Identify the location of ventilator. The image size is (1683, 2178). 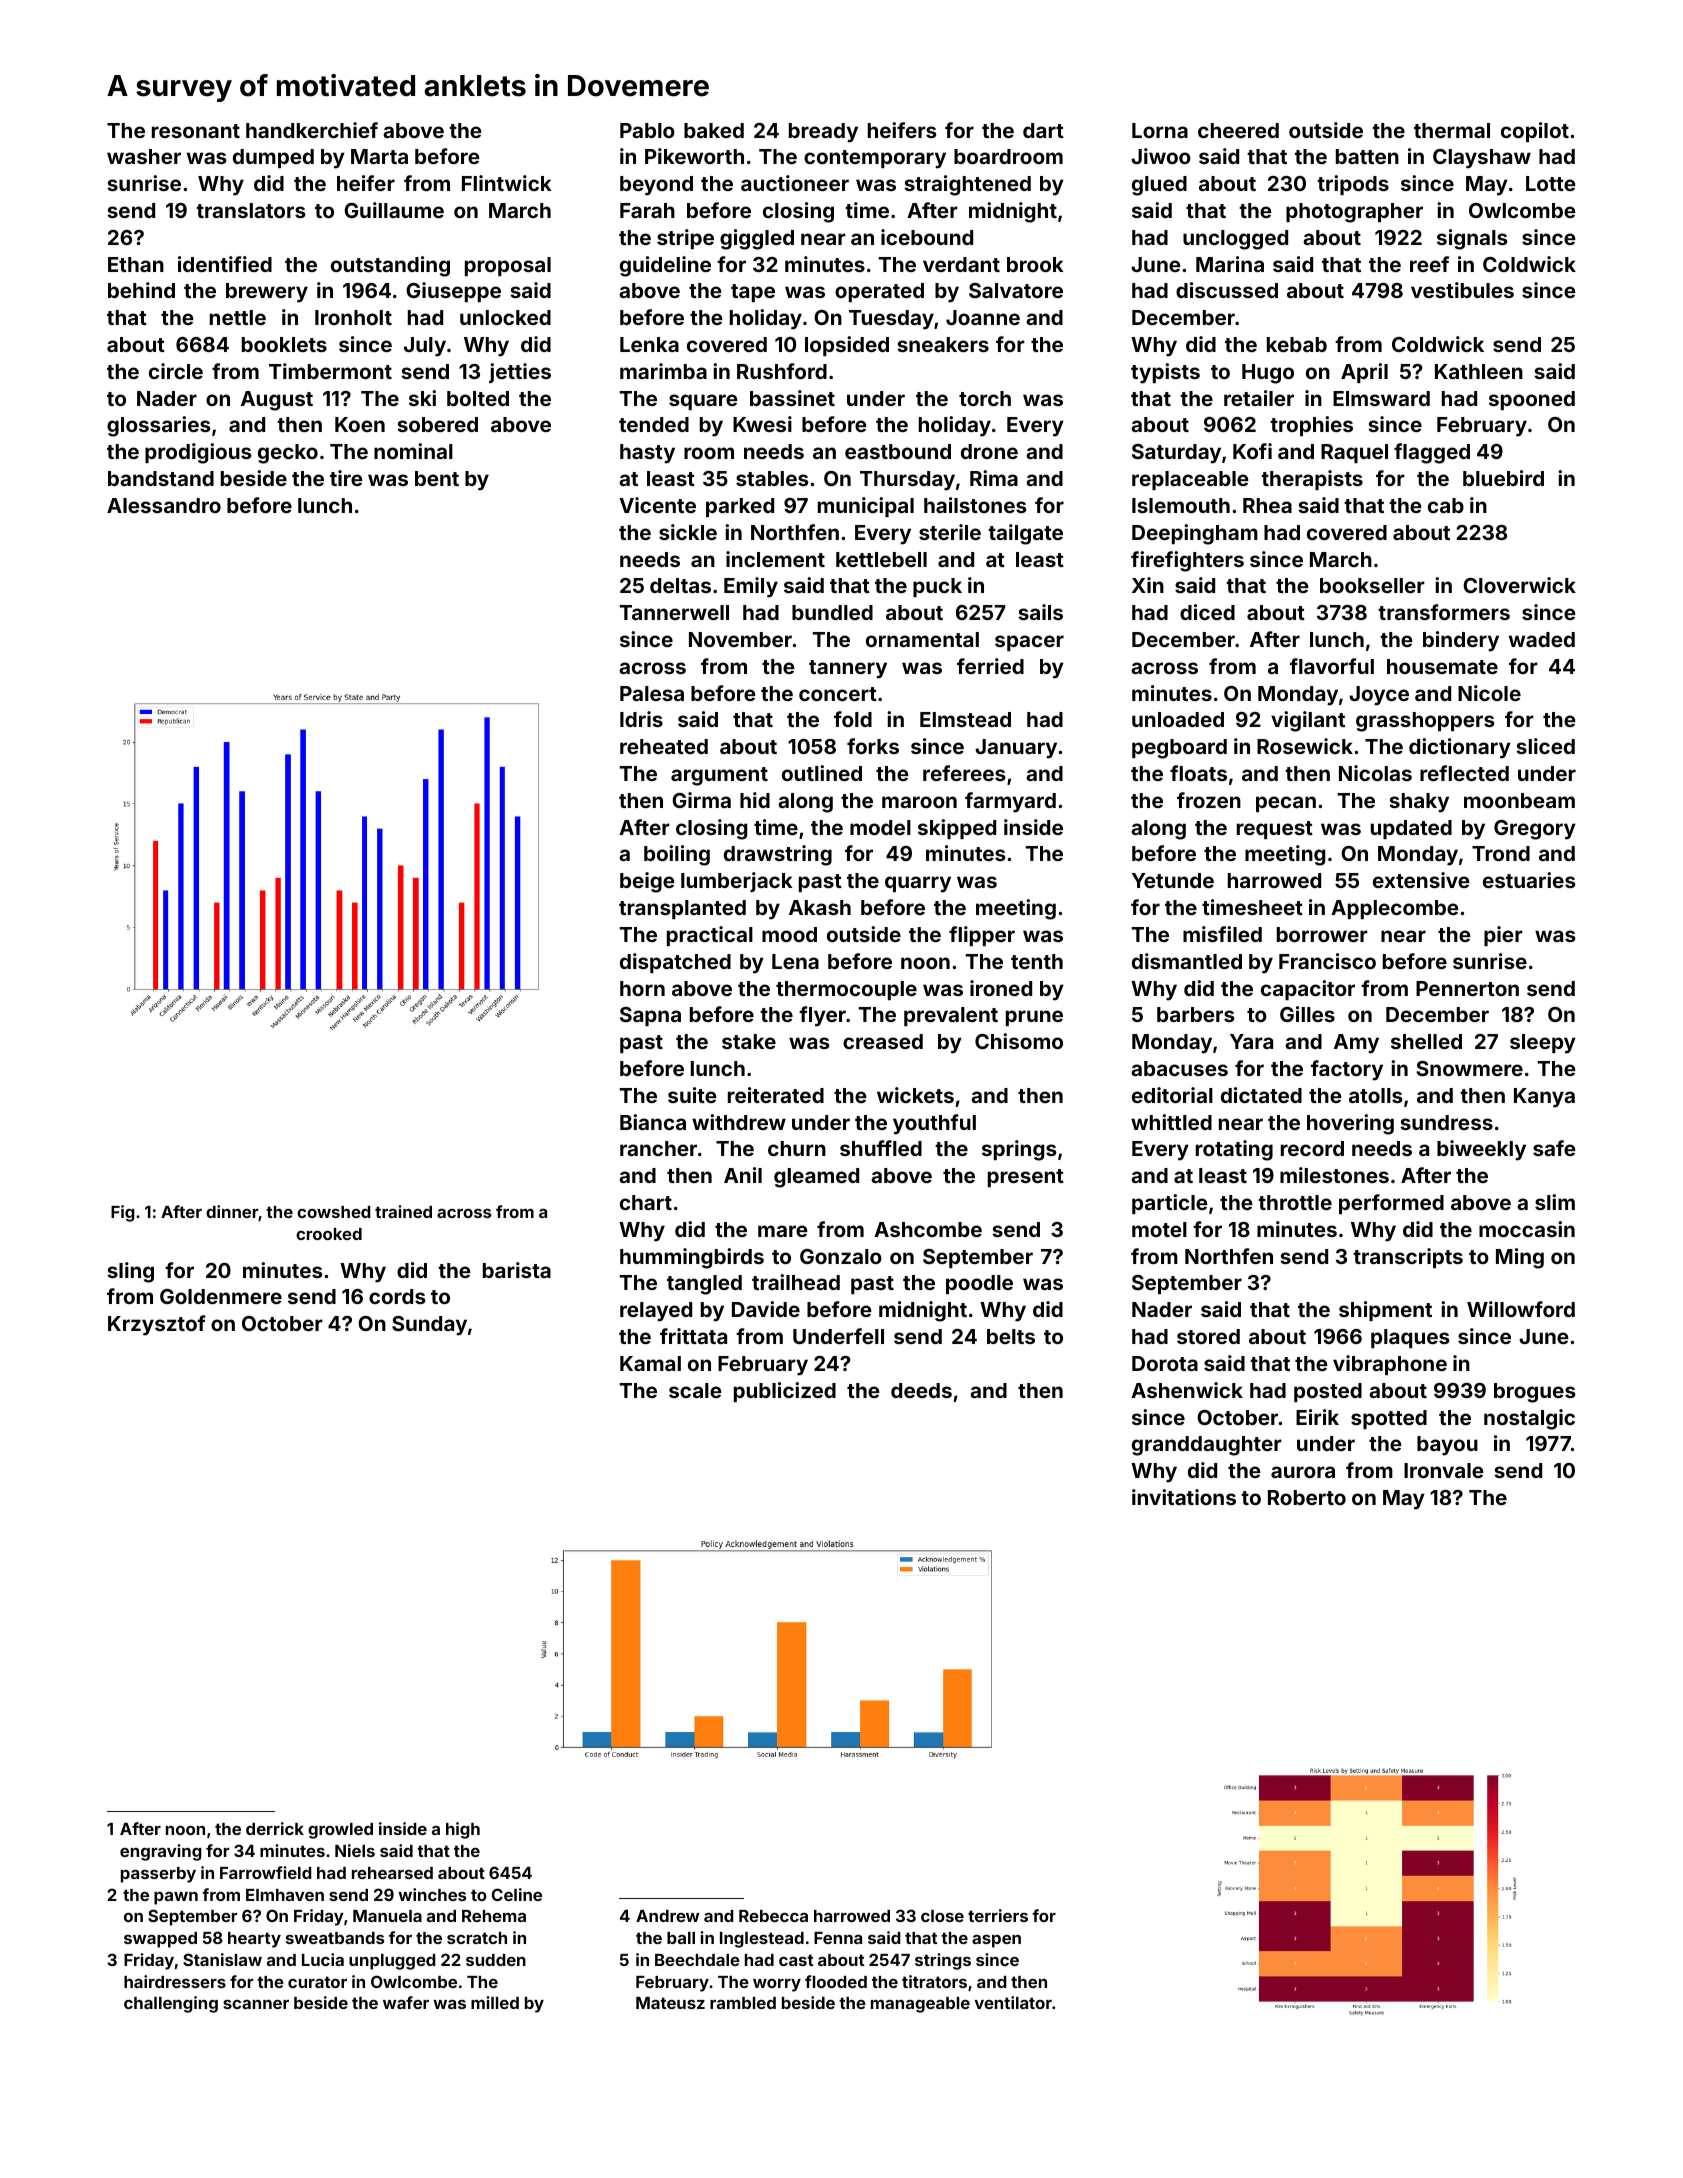
(1013, 2002).
